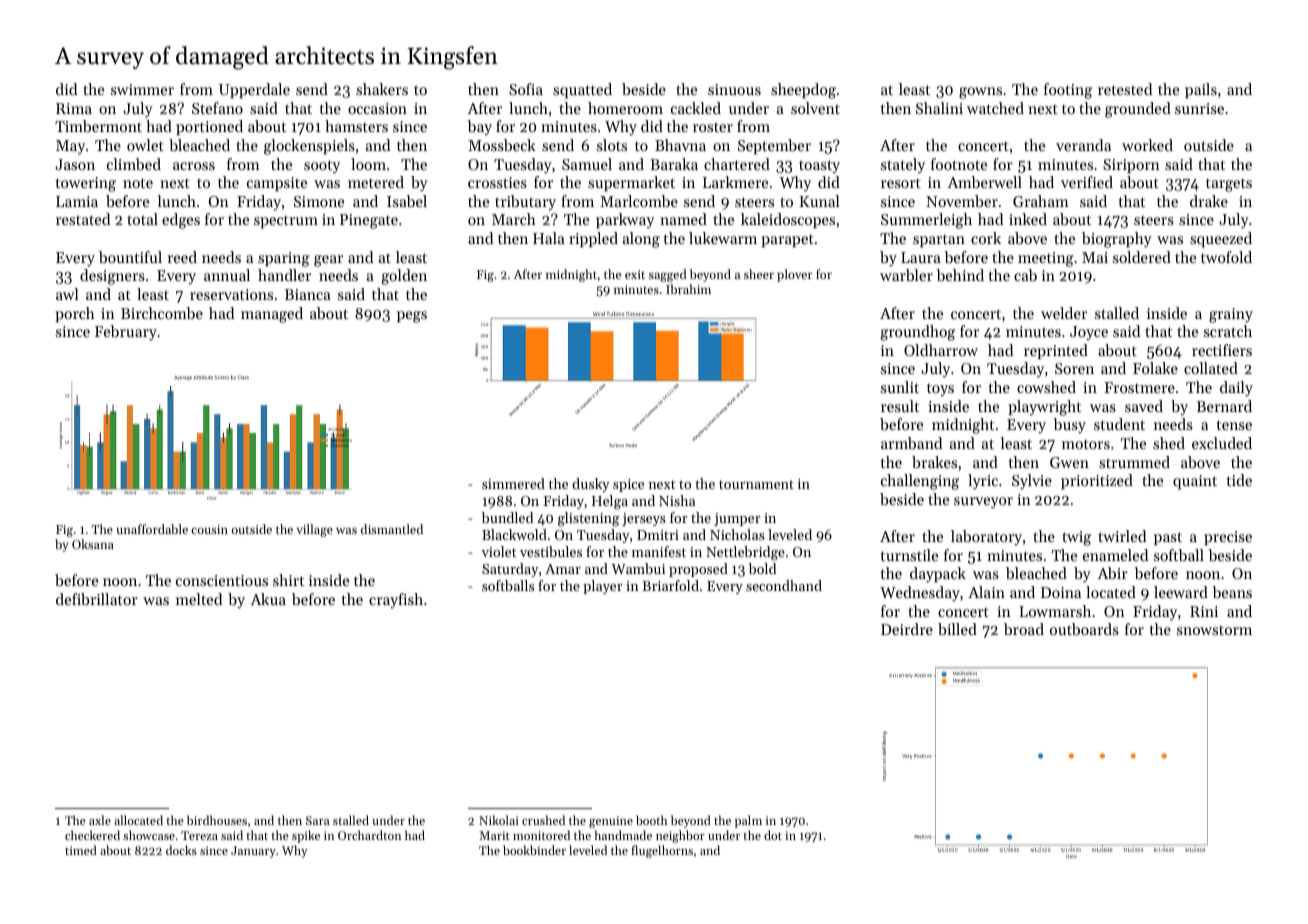 The image size is (1308, 924). What do you see at coordinates (907, 629) in the screenshot?
I see `Deirdre` at bounding box center [907, 629].
